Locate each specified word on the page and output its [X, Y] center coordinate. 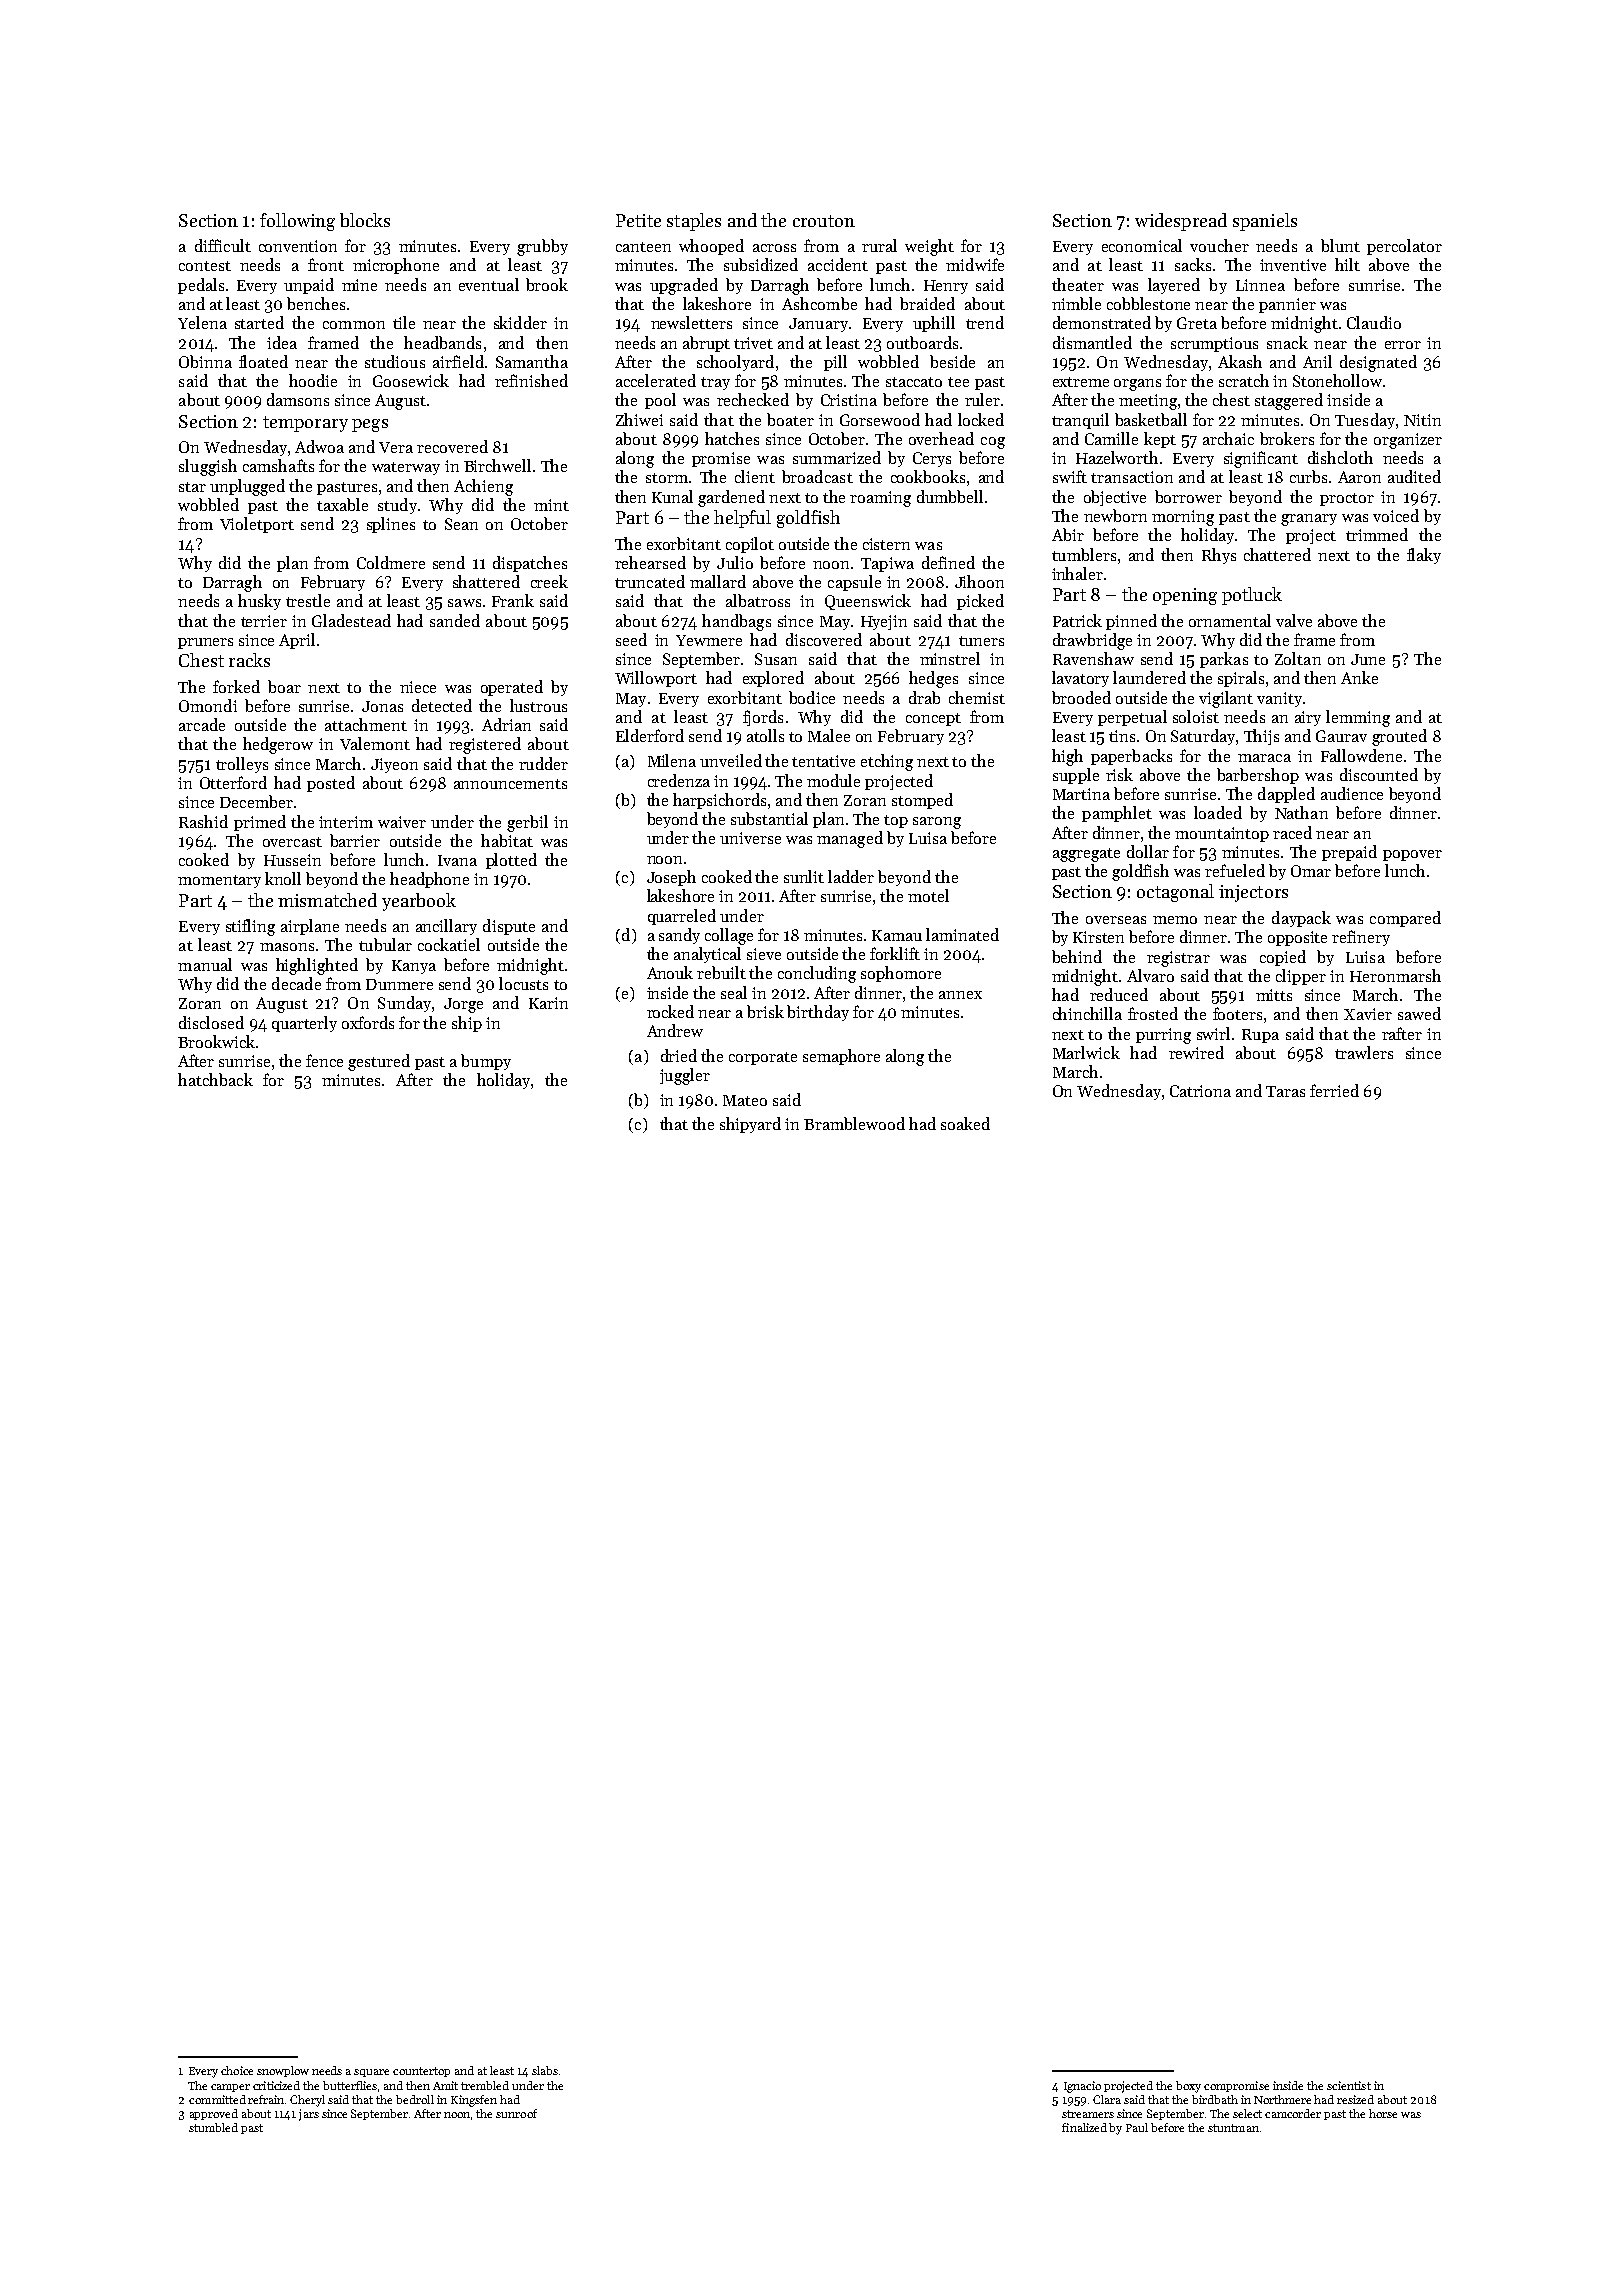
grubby [542, 247]
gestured [379, 1062]
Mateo [745, 1100]
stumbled [213, 2127]
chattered [1277, 554]
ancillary [446, 927]
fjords [763, 718]
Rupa [1260, 1036]
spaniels [1265, 222]
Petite [638, 220]
